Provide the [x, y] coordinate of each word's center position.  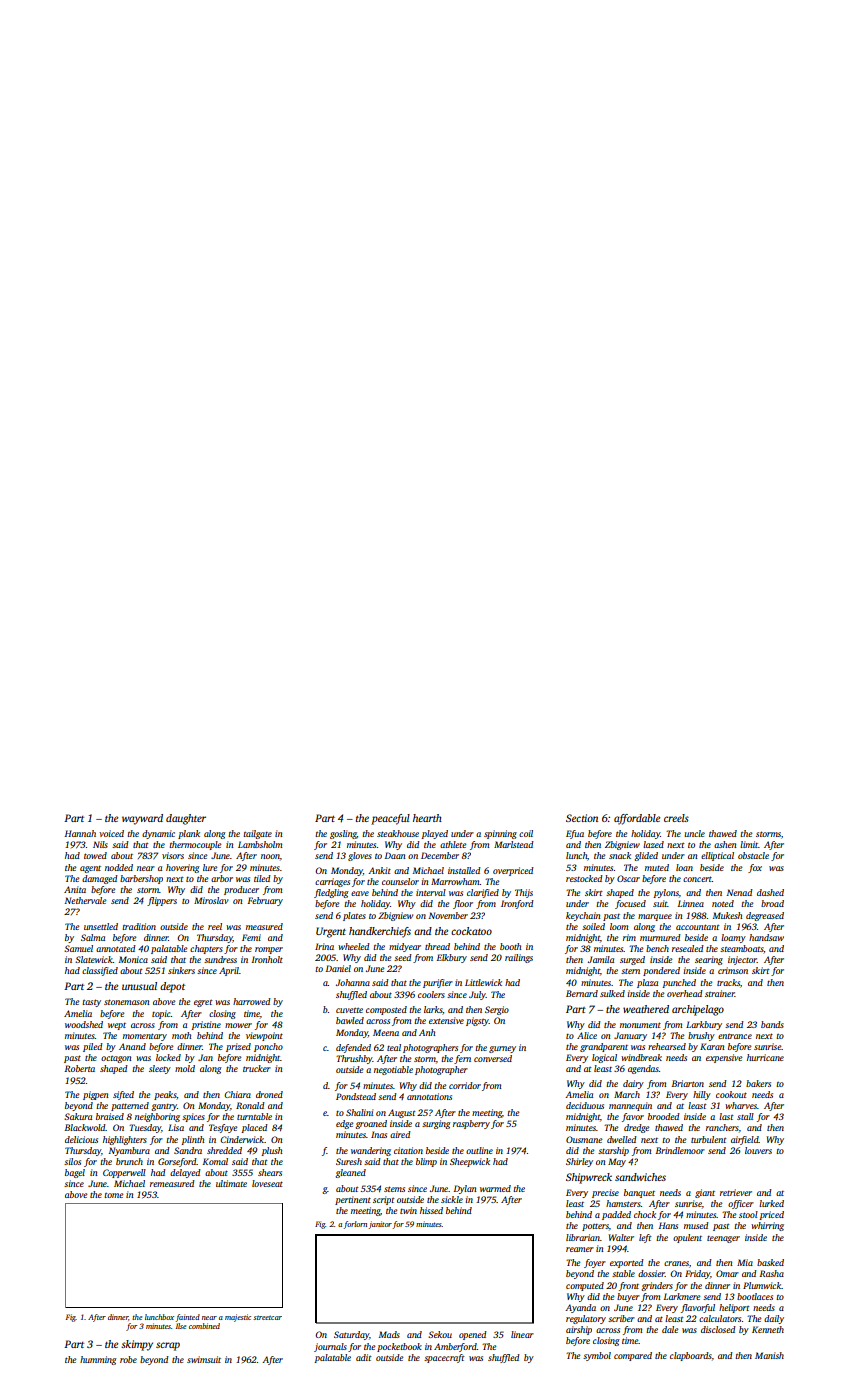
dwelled [622, 1139]
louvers [758, 1150]
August [402, 1113]
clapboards [691, 1356]
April [229, 971]
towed [95, 855]
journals [330, 1347]
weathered [646, 1009]
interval [431, 892]
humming [98, 1360]
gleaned [350, 1173]
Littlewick [483, 982]
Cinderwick [242, 1139]
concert [697, 879]
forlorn [355, 1225]
